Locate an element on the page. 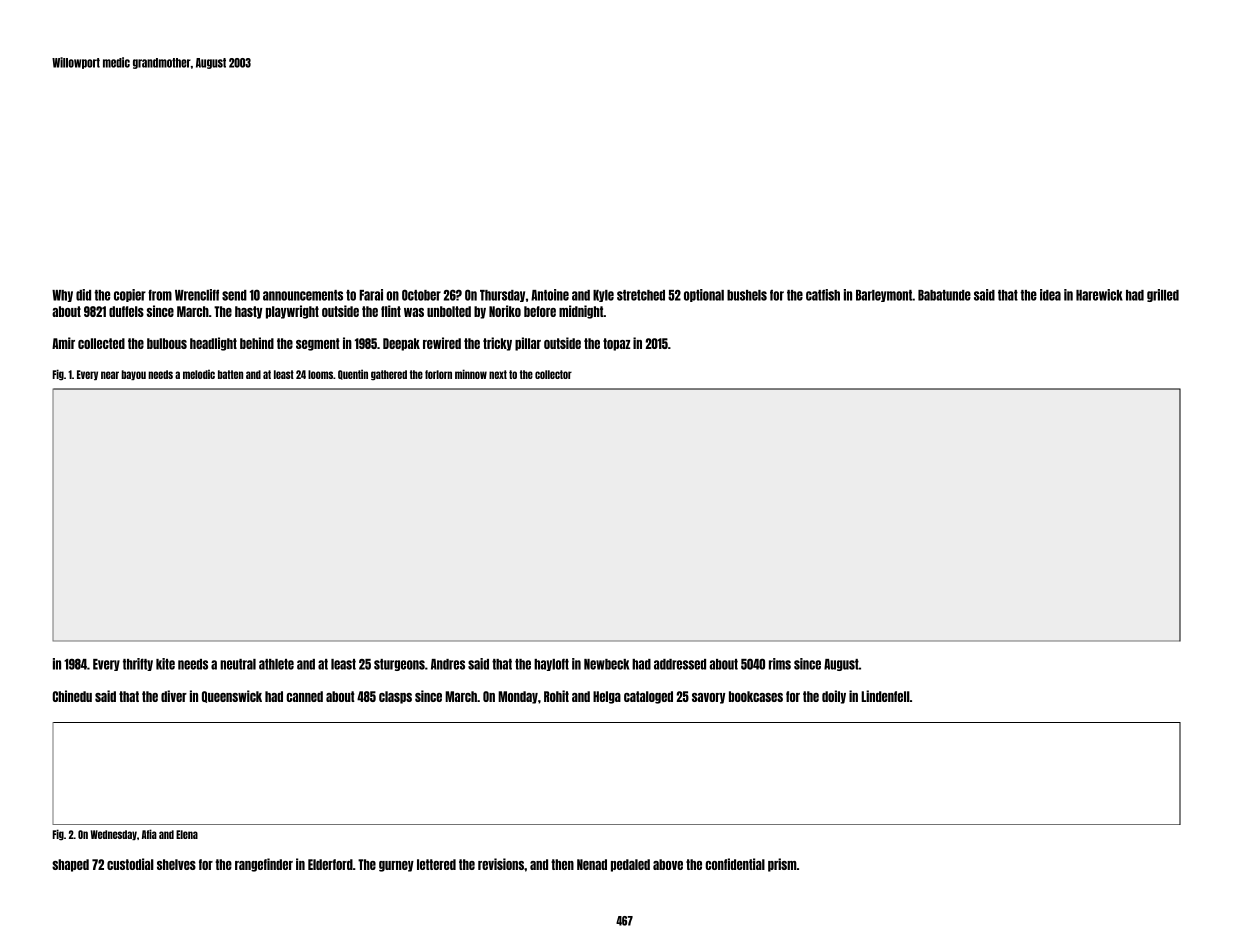 The image size is (1233, 952). savory is located at coordinates (708, 698).
